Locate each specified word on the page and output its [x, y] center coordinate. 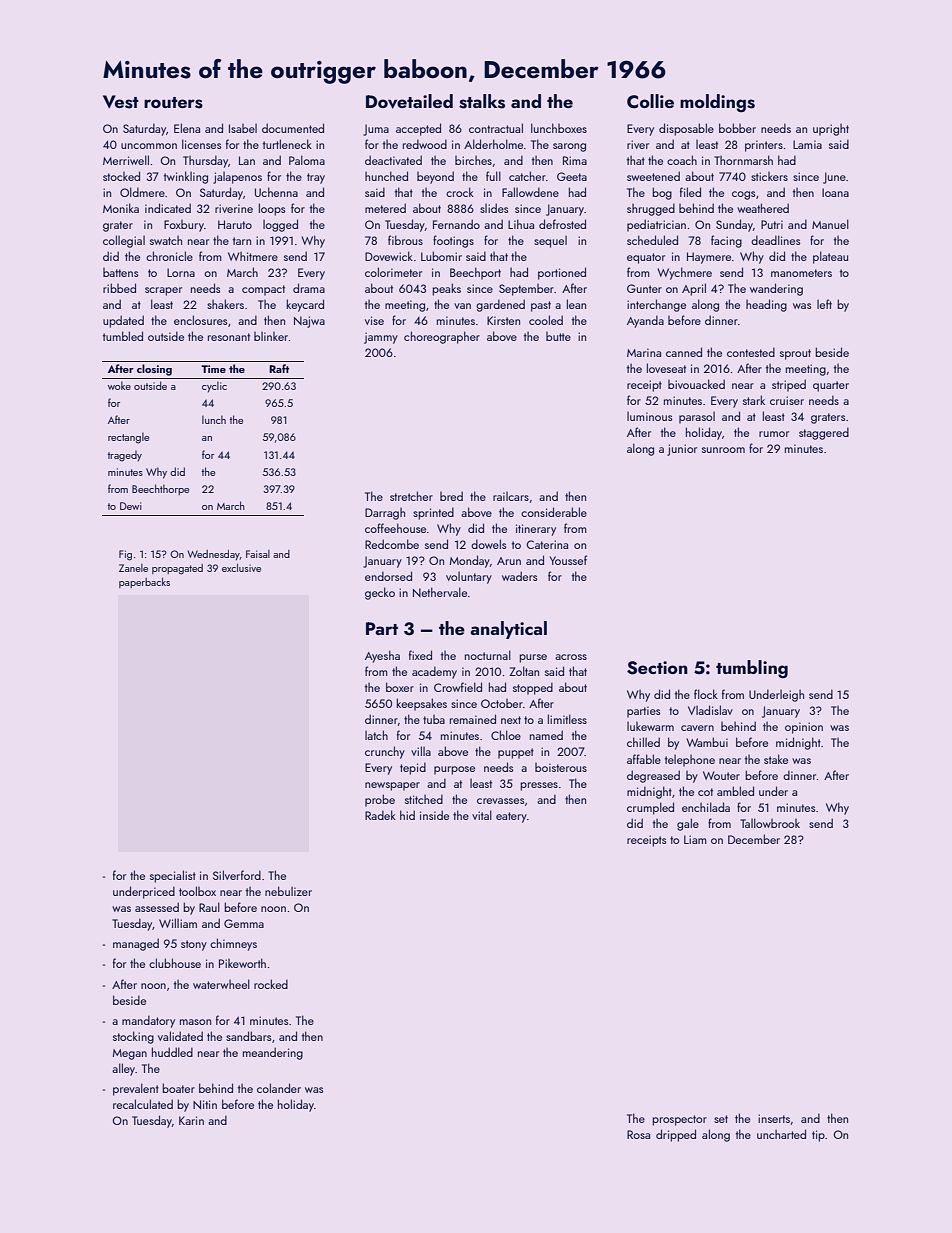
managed [136, 944]
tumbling [752, 669]
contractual [496, 128]
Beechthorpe [160, 489]
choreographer [442, 337]
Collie [650, 101]
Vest [121, 102]
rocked [271, 984]
